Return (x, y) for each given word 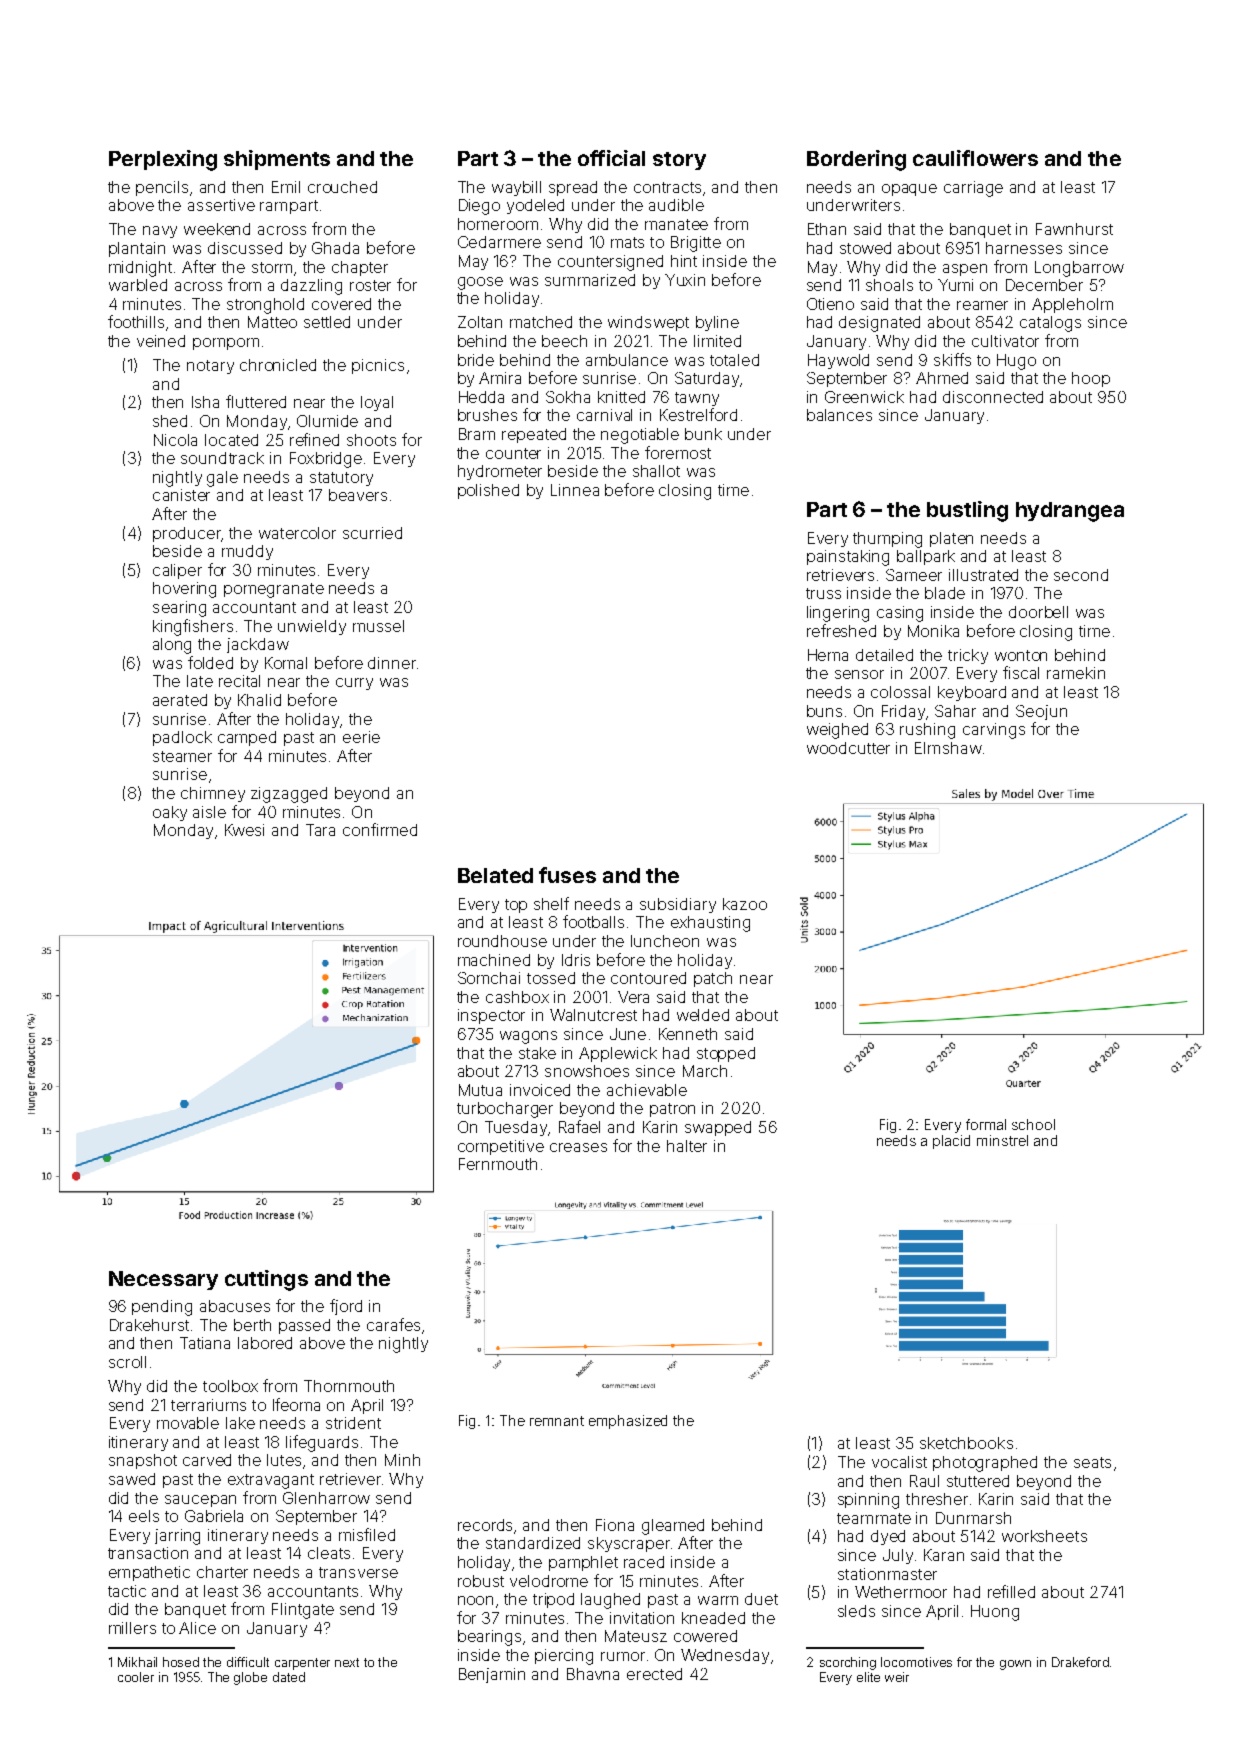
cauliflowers (975, 158)
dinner (392, 663)
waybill (516, 188)
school (1033, 1124)
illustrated (983, 575)
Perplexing (163, 160)
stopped (726, 1054)
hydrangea (1070, 512)
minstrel (1002, 1140)
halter (687, 1146)
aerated (180, 700)
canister (181, 495)
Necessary (163, 1280)
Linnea (575, 490)
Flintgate (303, 1611)
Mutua (480, 1090)
